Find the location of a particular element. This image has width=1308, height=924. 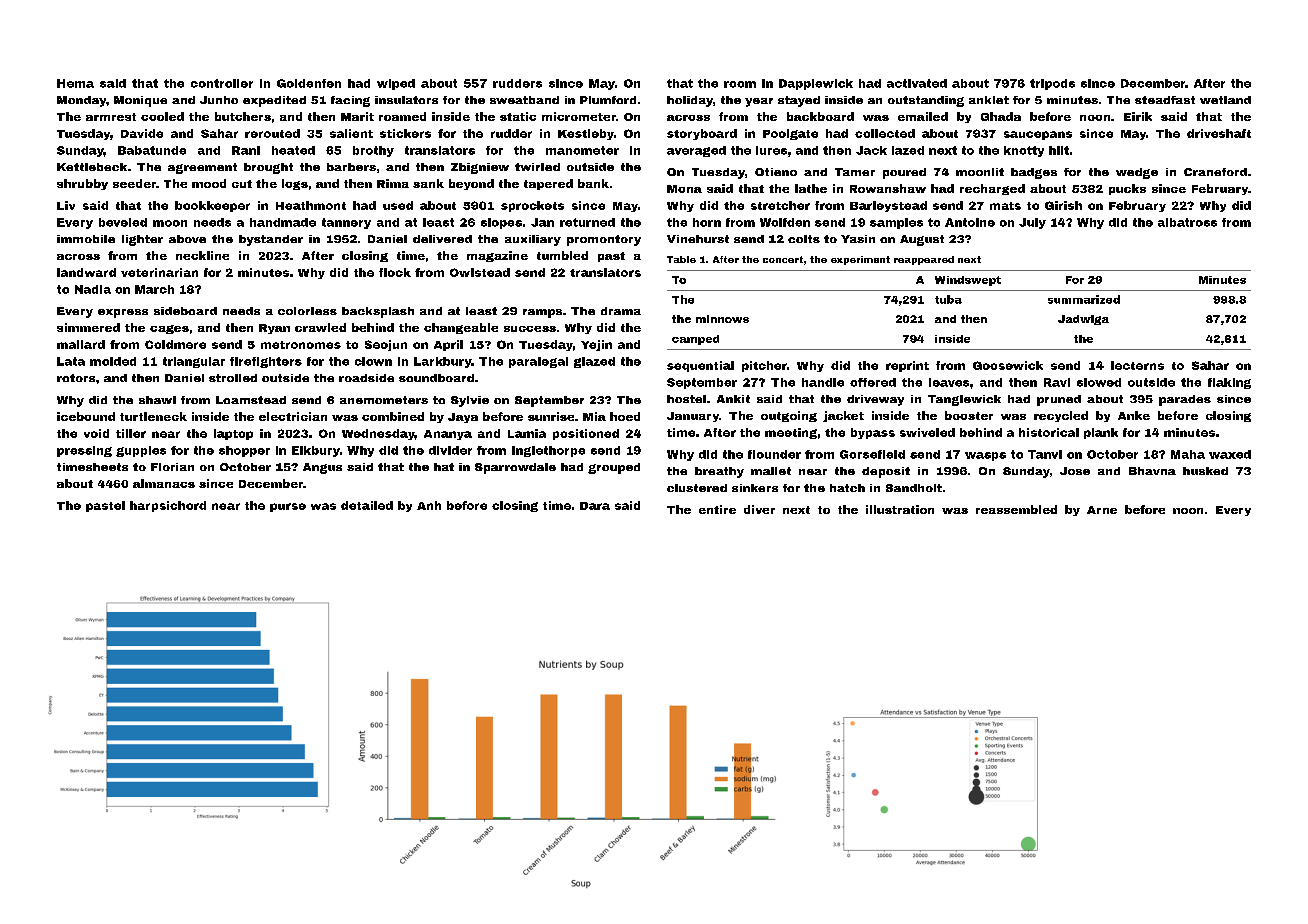

reassembled is located at coordinates (1016, 509).
